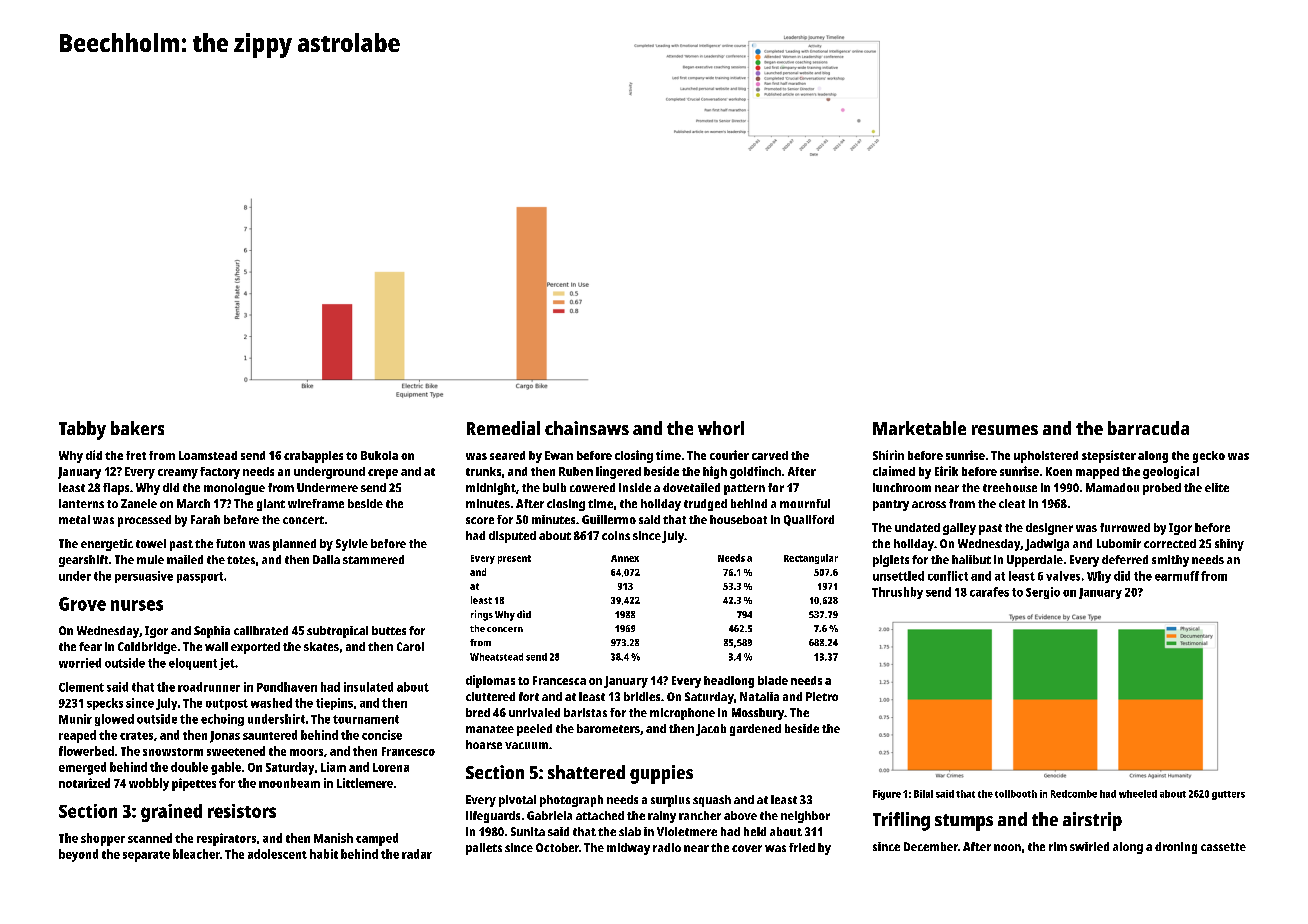 The image size is (1308, 924). I want to click on Sergio, so click(1043, 593).
